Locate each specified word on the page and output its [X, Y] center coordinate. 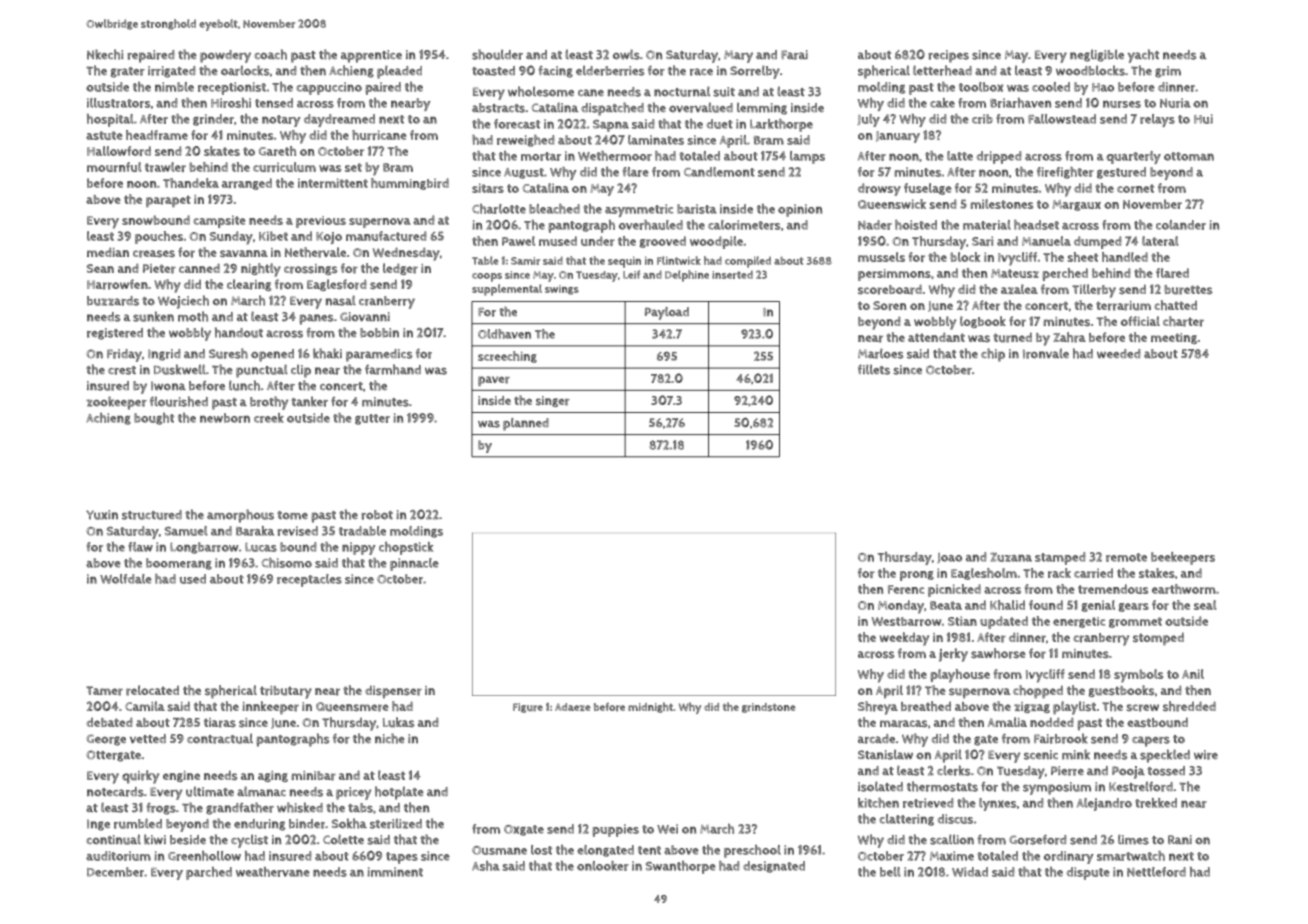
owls [626, 54]
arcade [876, 739]
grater [127, 72]
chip [993, 355]
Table [485, 260]
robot [377, 515]
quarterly [1133, 157]
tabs [360, 808]
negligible [1097, 55]
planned [526, 424]
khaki [327, 353]
